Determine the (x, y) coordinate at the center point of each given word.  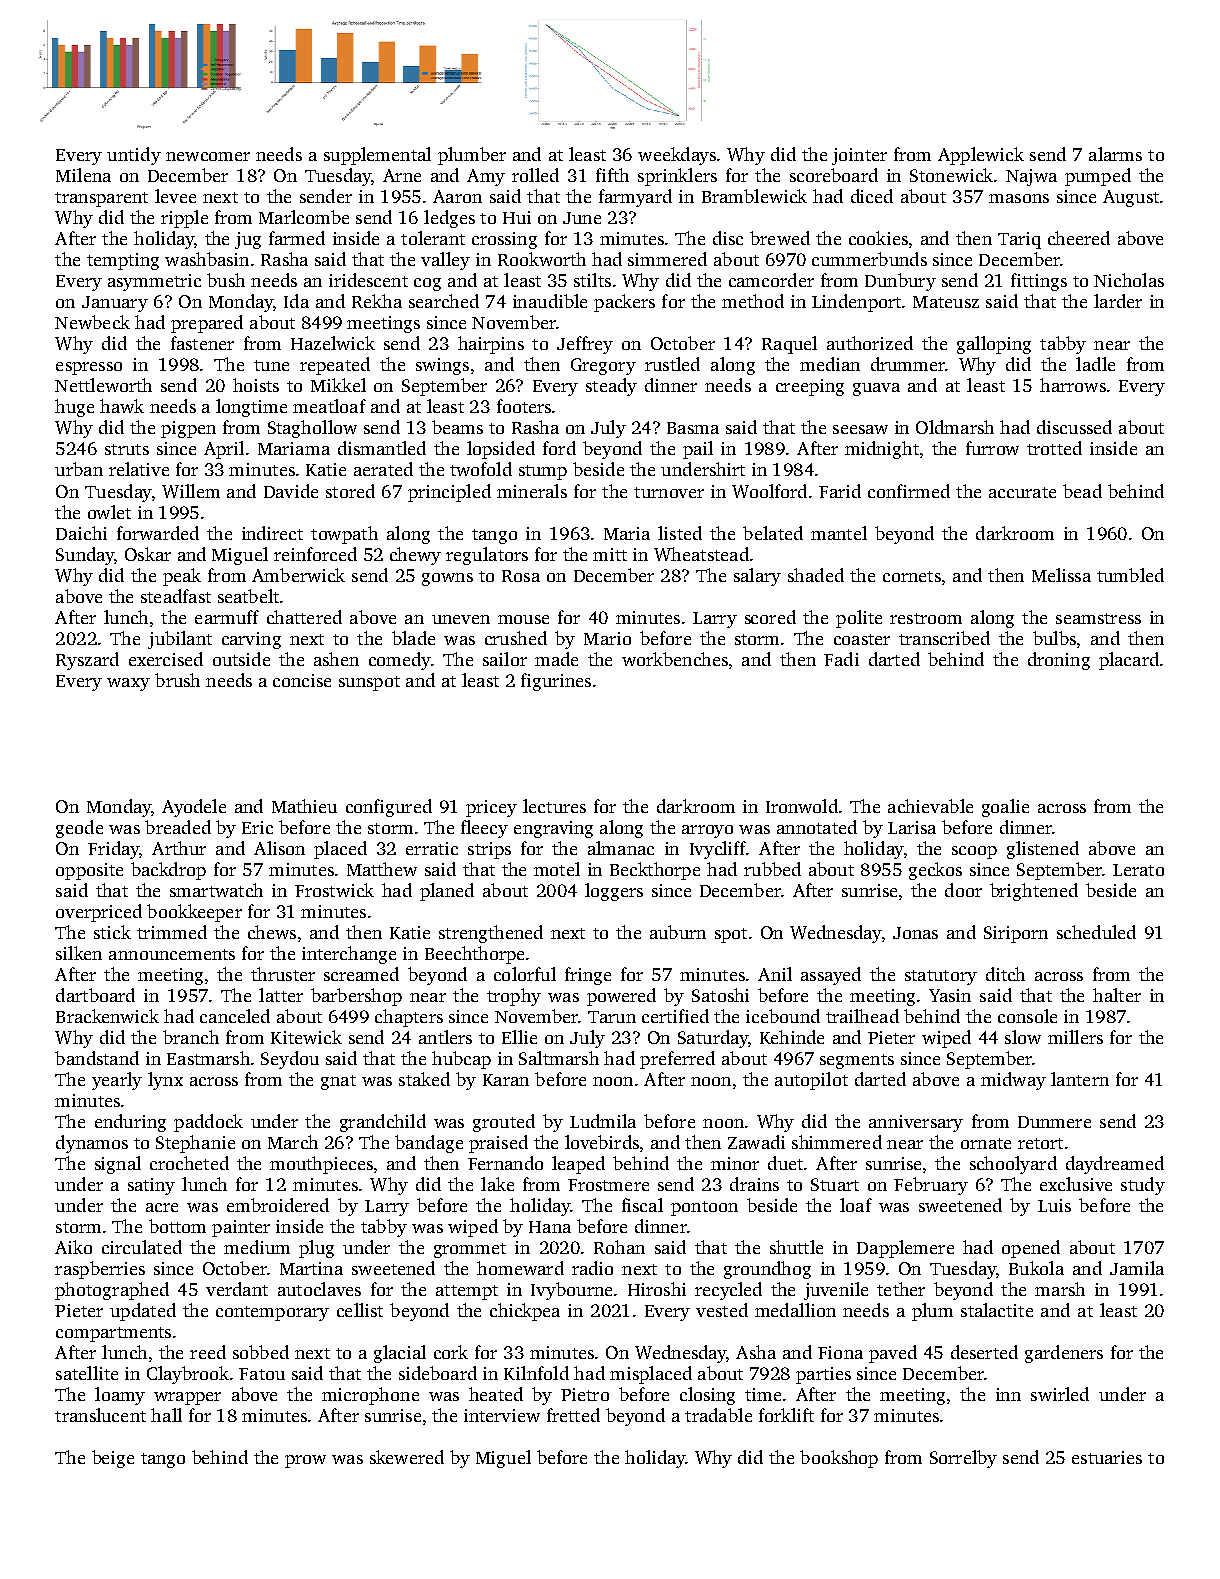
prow (305, 1461)
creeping (810, 387)
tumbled (1130, 575)
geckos (935, 871)
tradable (718, 1415)
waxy (128, 684)
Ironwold (802, 806)
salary (757, 577)
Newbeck (92, 322)
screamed (361, 974)
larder (1118, 301)
